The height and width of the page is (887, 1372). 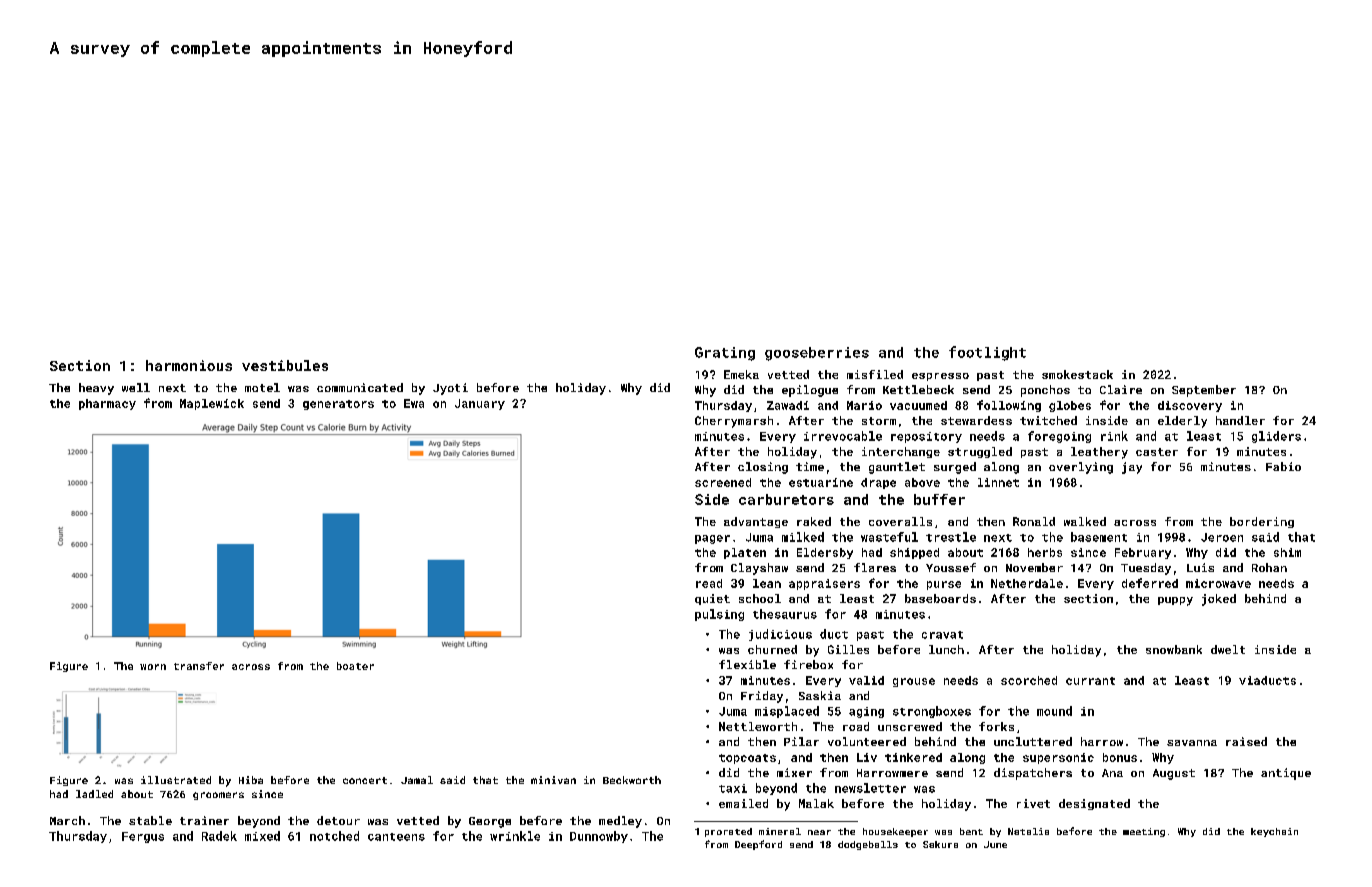 What do you see at coordinates (450, 389) in the page?
I see `Jyoti` at bounding box center [450, 389].
